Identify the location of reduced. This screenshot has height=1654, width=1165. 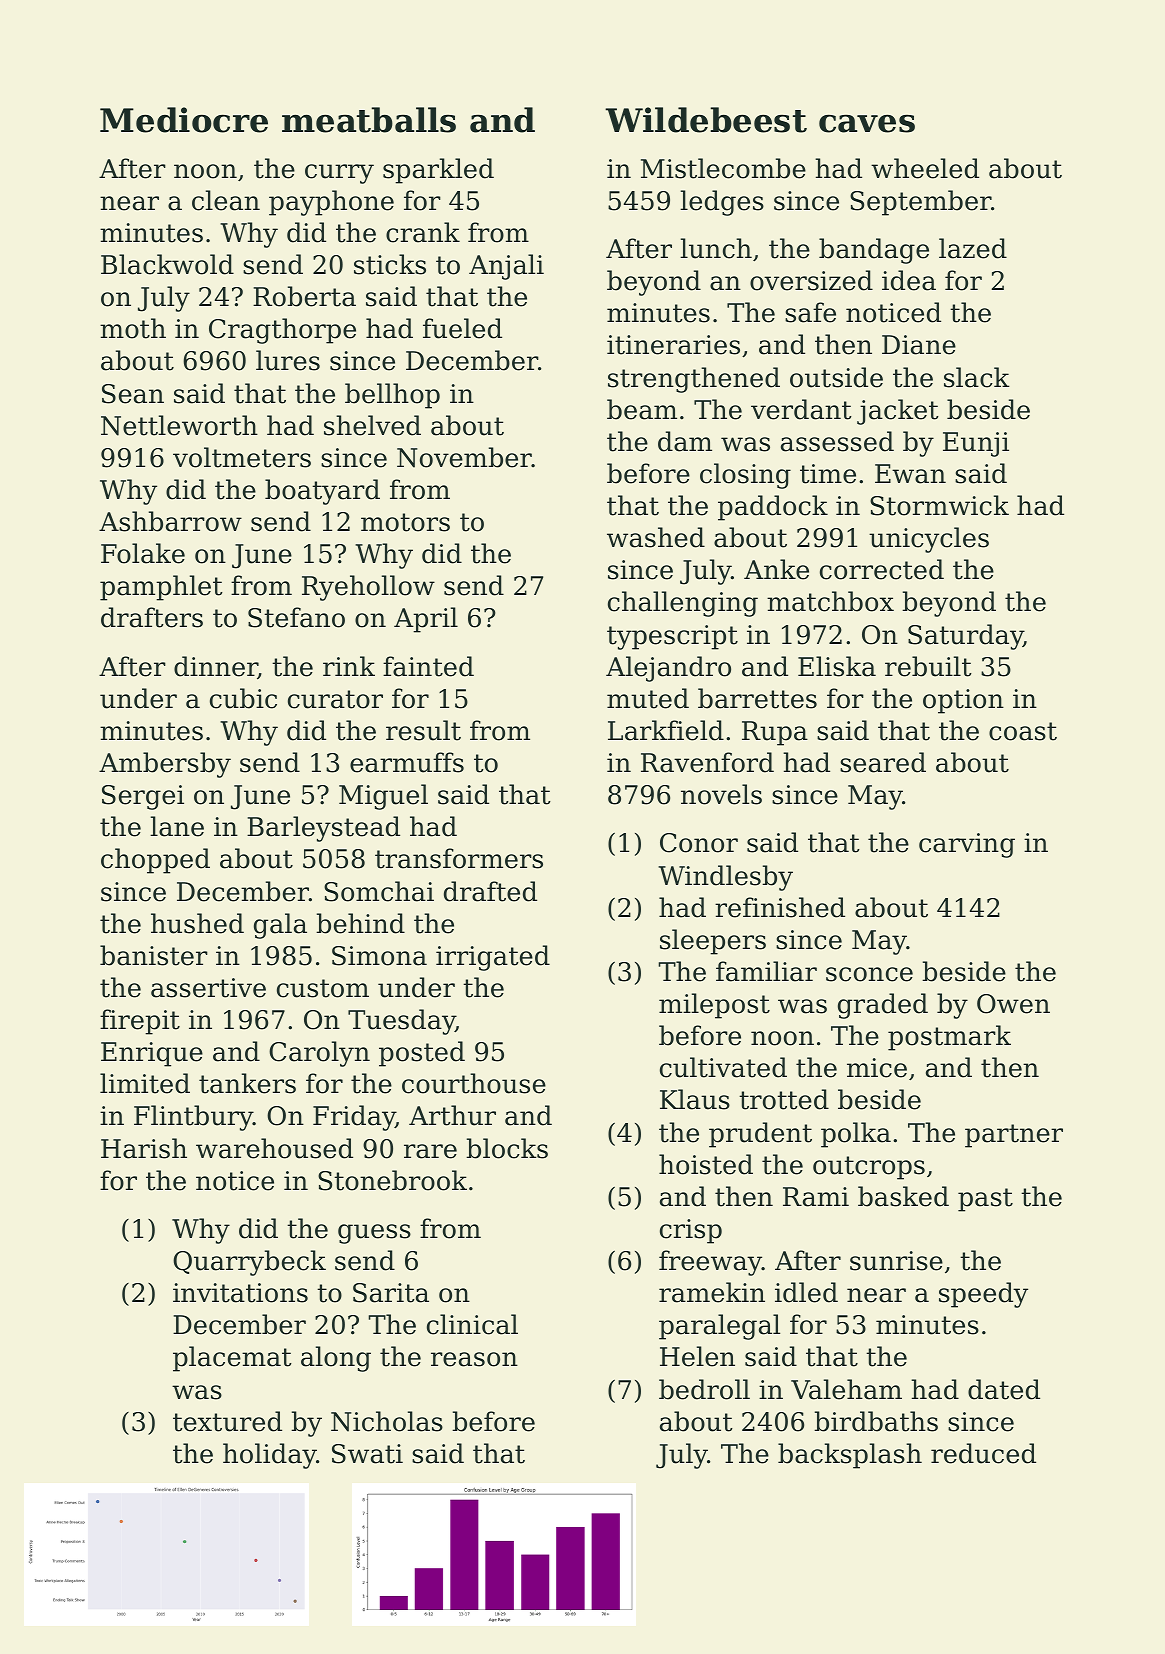
(983, 1453).
